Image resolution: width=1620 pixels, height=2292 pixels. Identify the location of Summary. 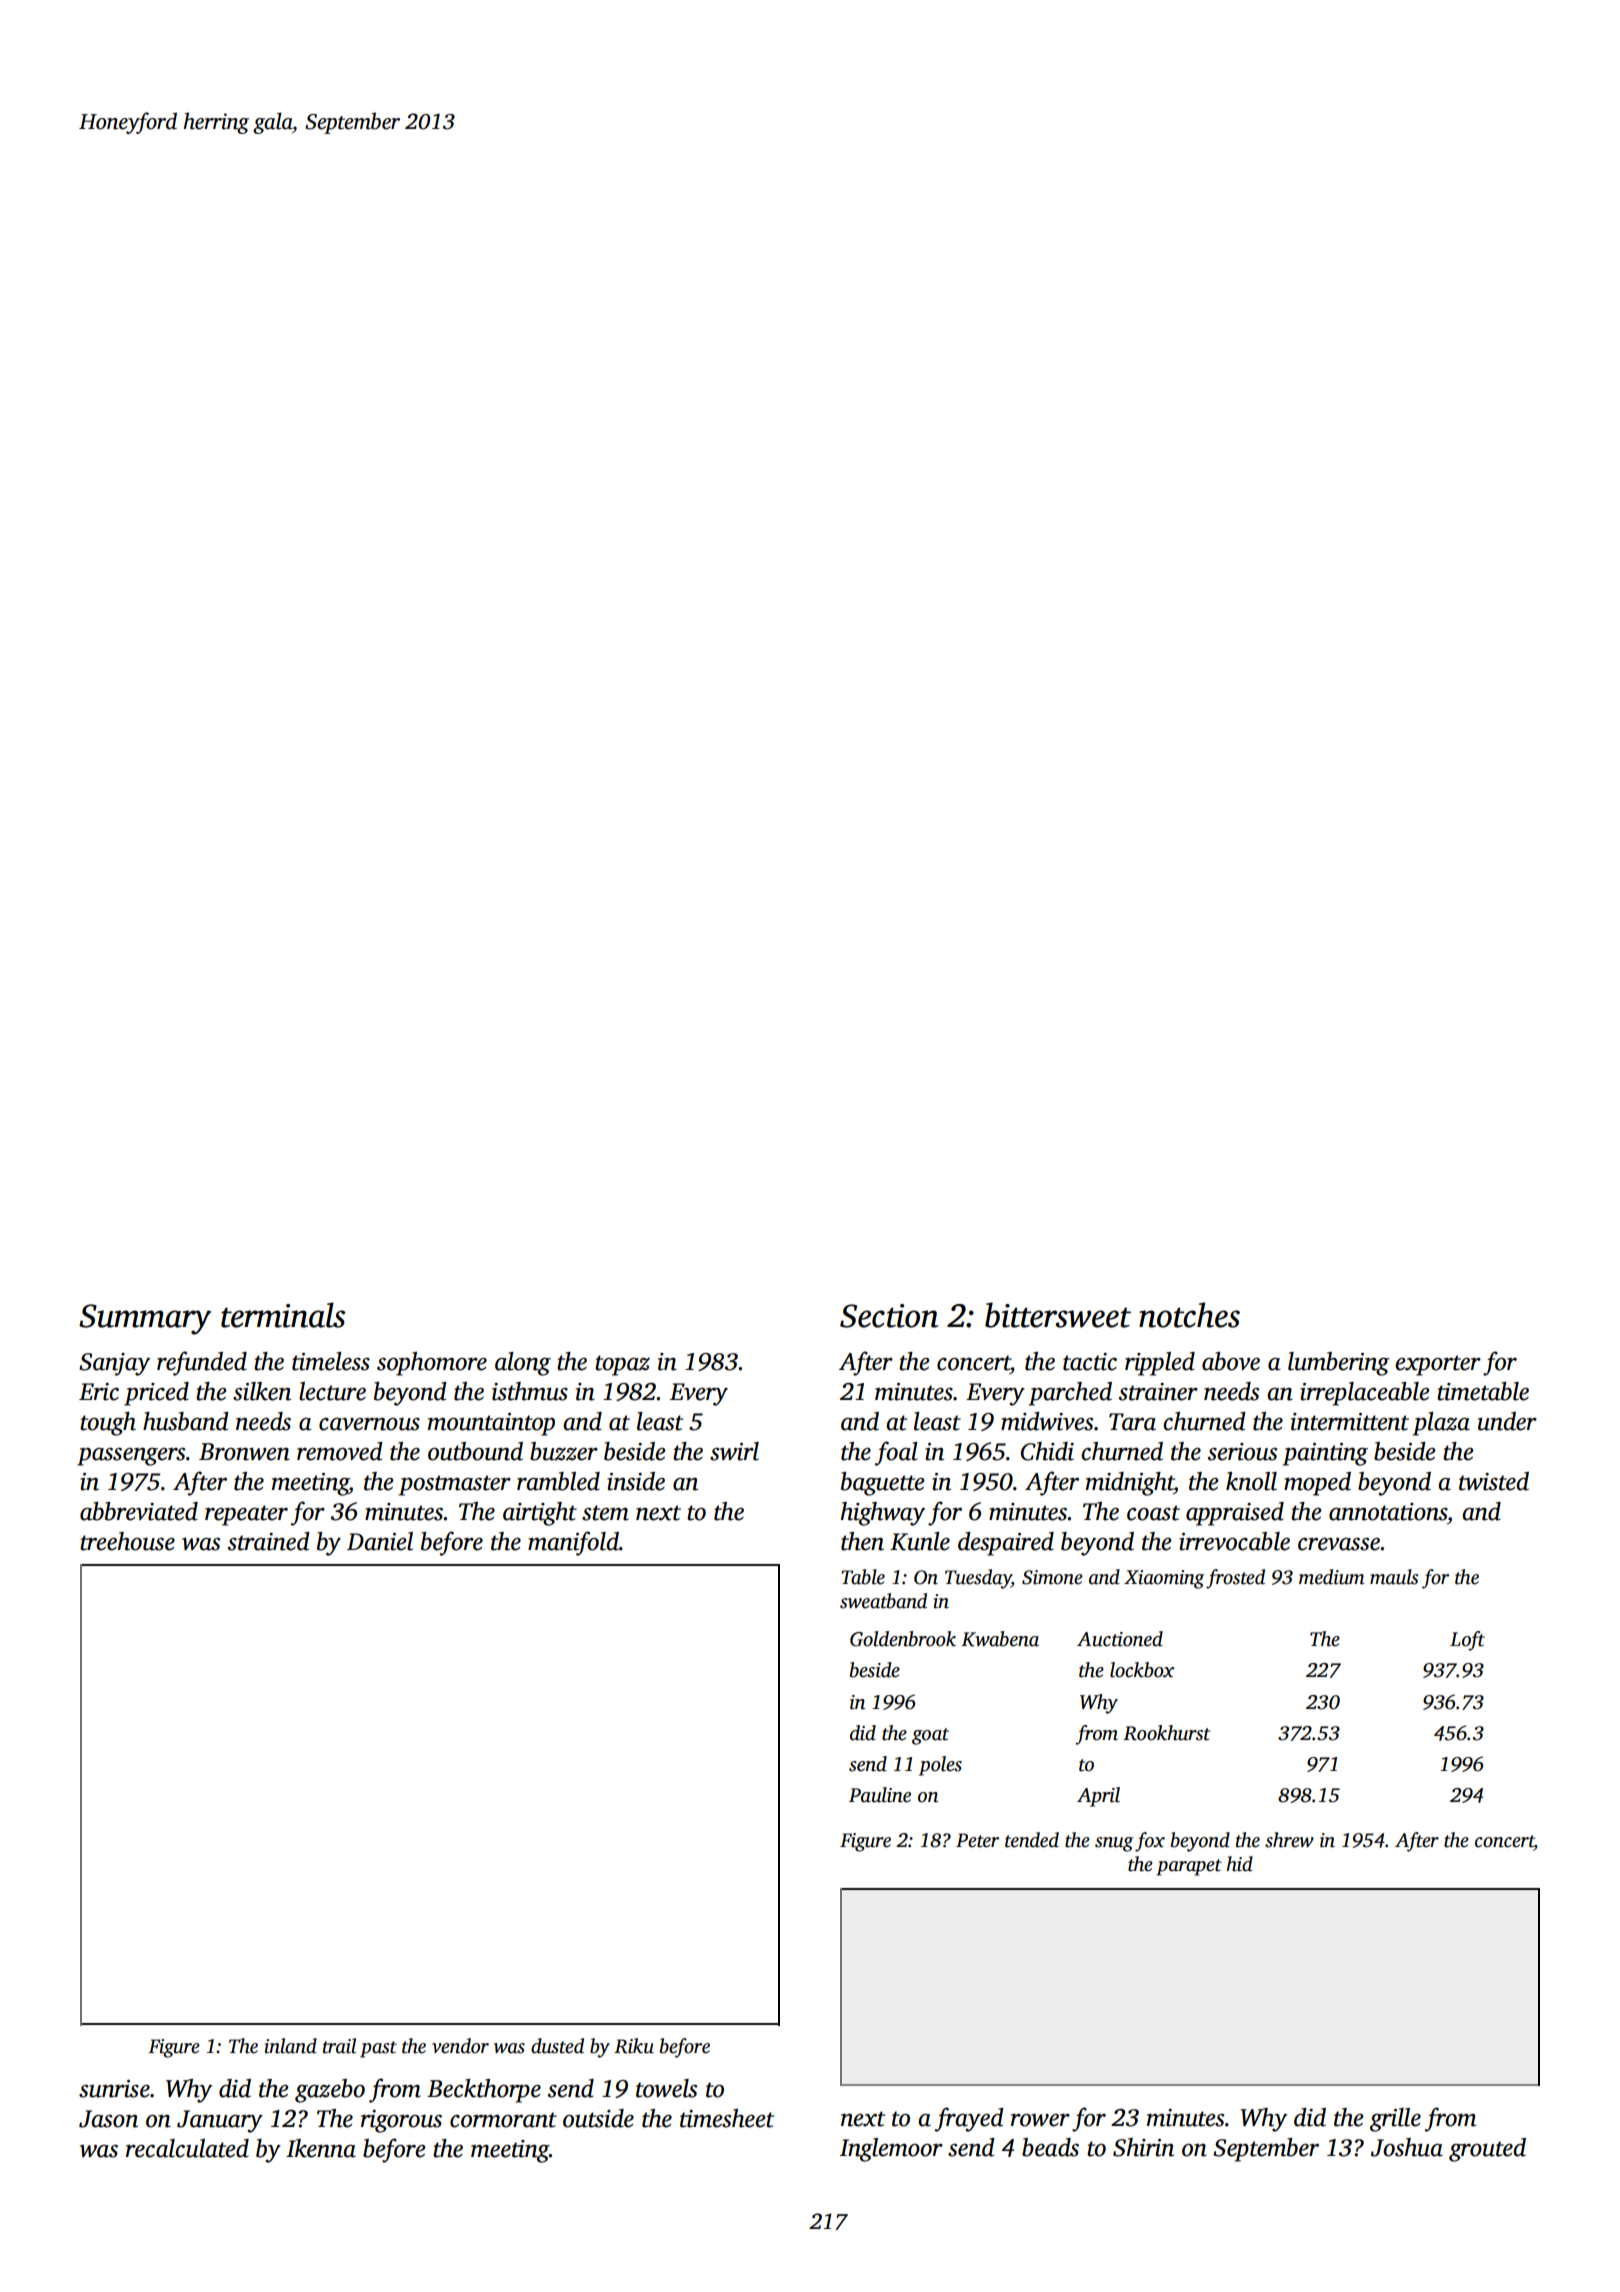
(145, 1319).
